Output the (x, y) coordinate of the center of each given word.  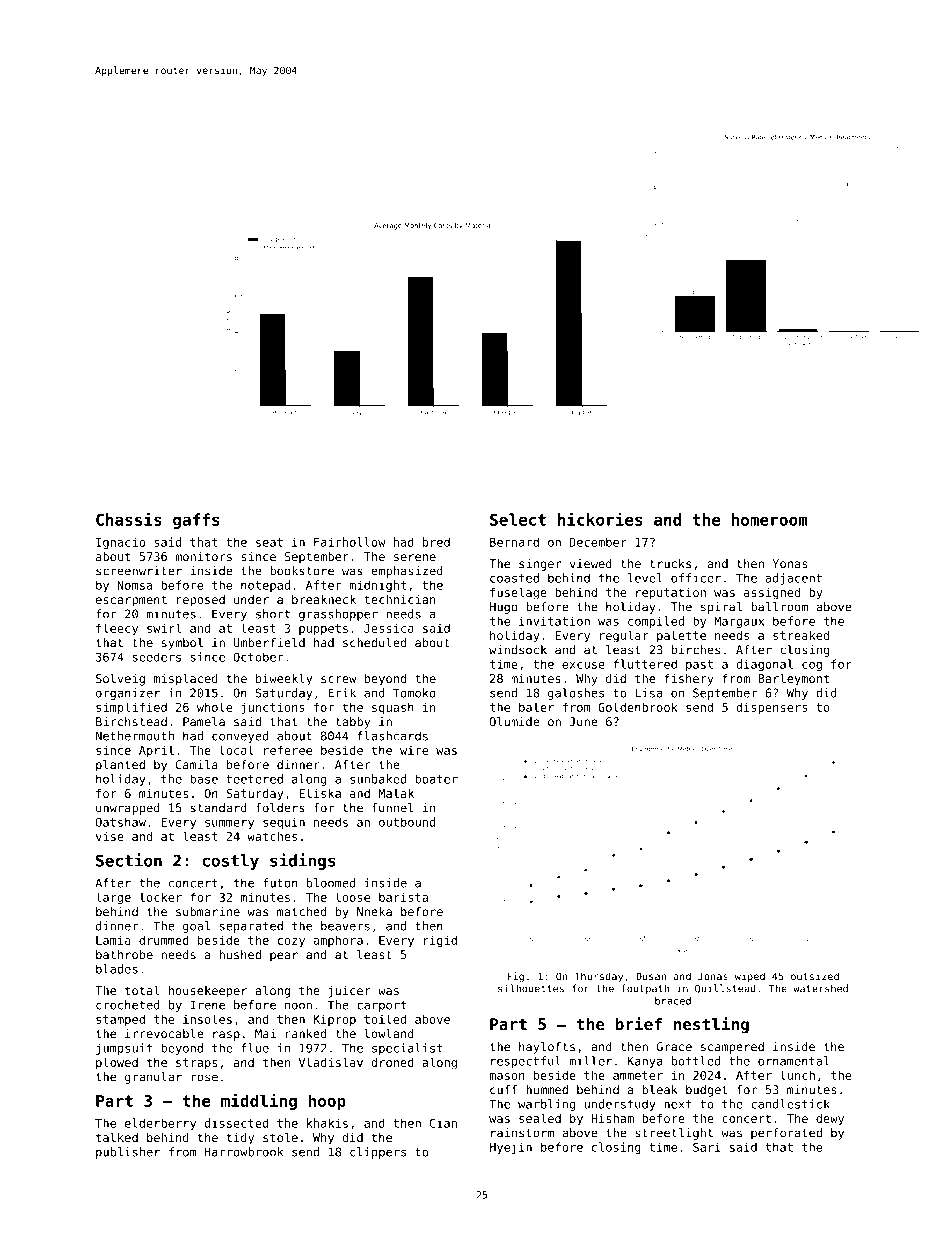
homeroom (769, 519)
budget (707, 1091)
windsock (518, 650)
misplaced (186, 680)
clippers (378, 1153)
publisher (128, 1153)
